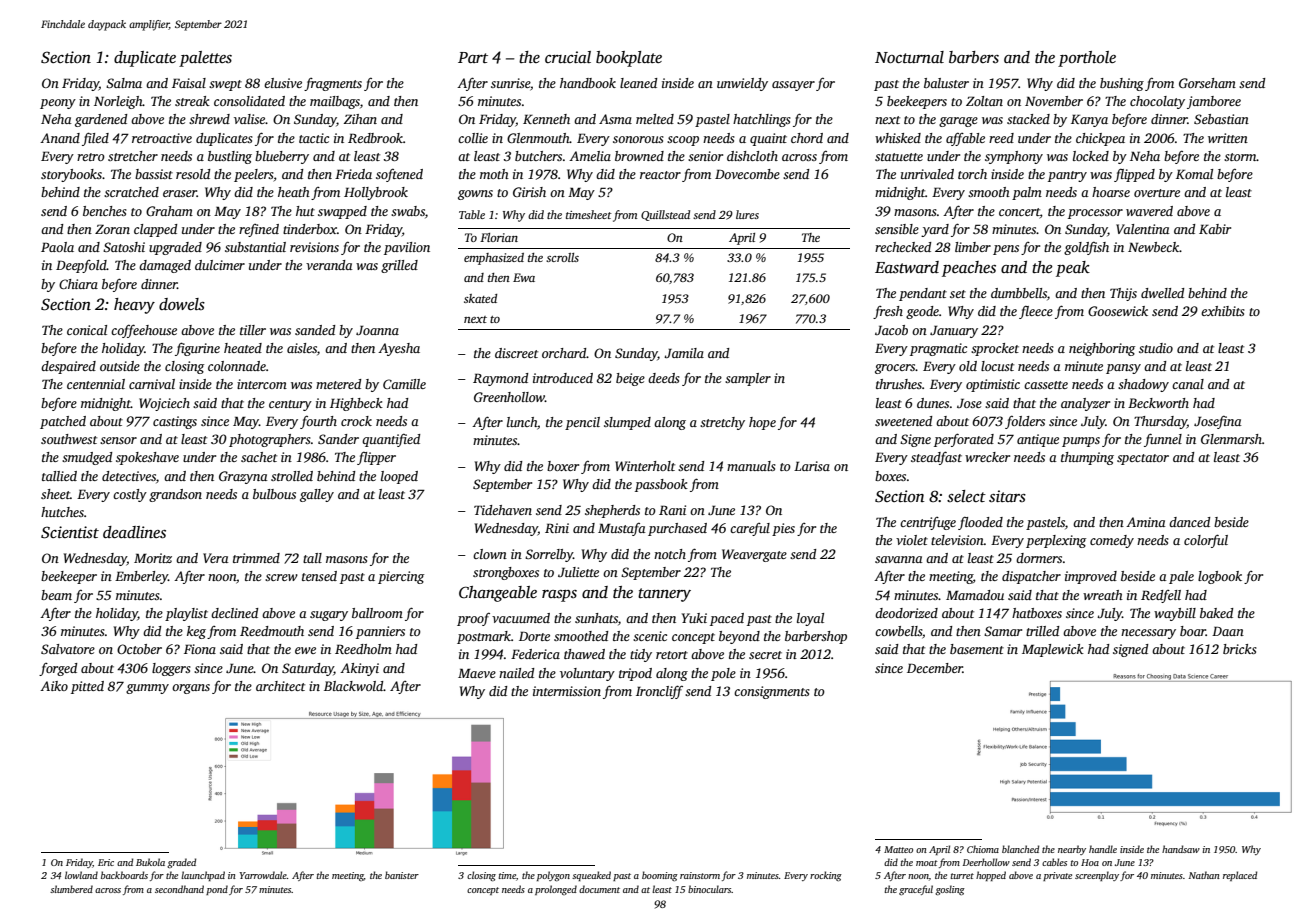 Image resolution: width=1308 pixels, height=924 pixels. What do you see at coordinates (134, 532) in the screenshot?
I see `deadlines` at bounding box center [134, 532].
